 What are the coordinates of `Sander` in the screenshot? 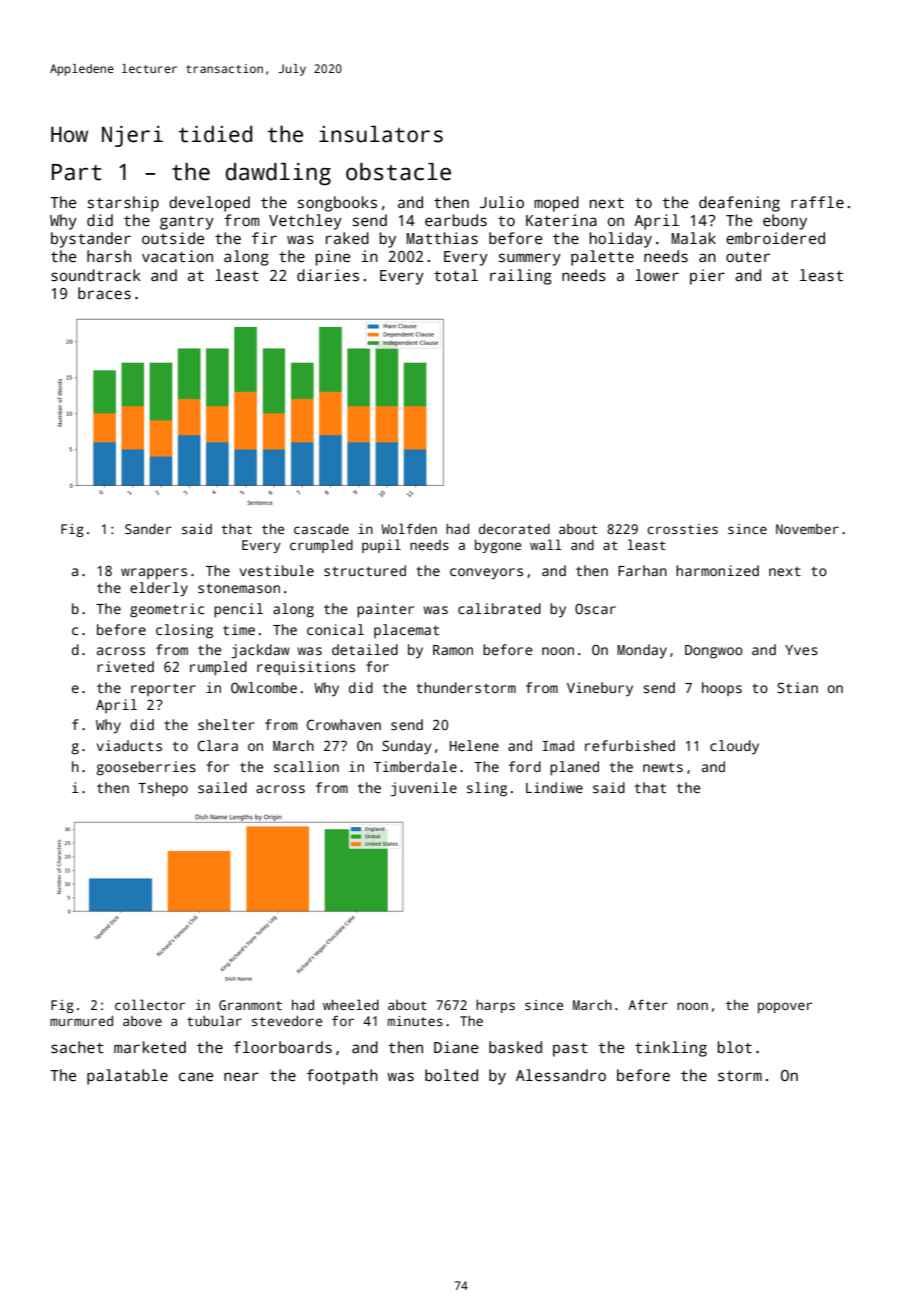 It's located at (148, 529).
